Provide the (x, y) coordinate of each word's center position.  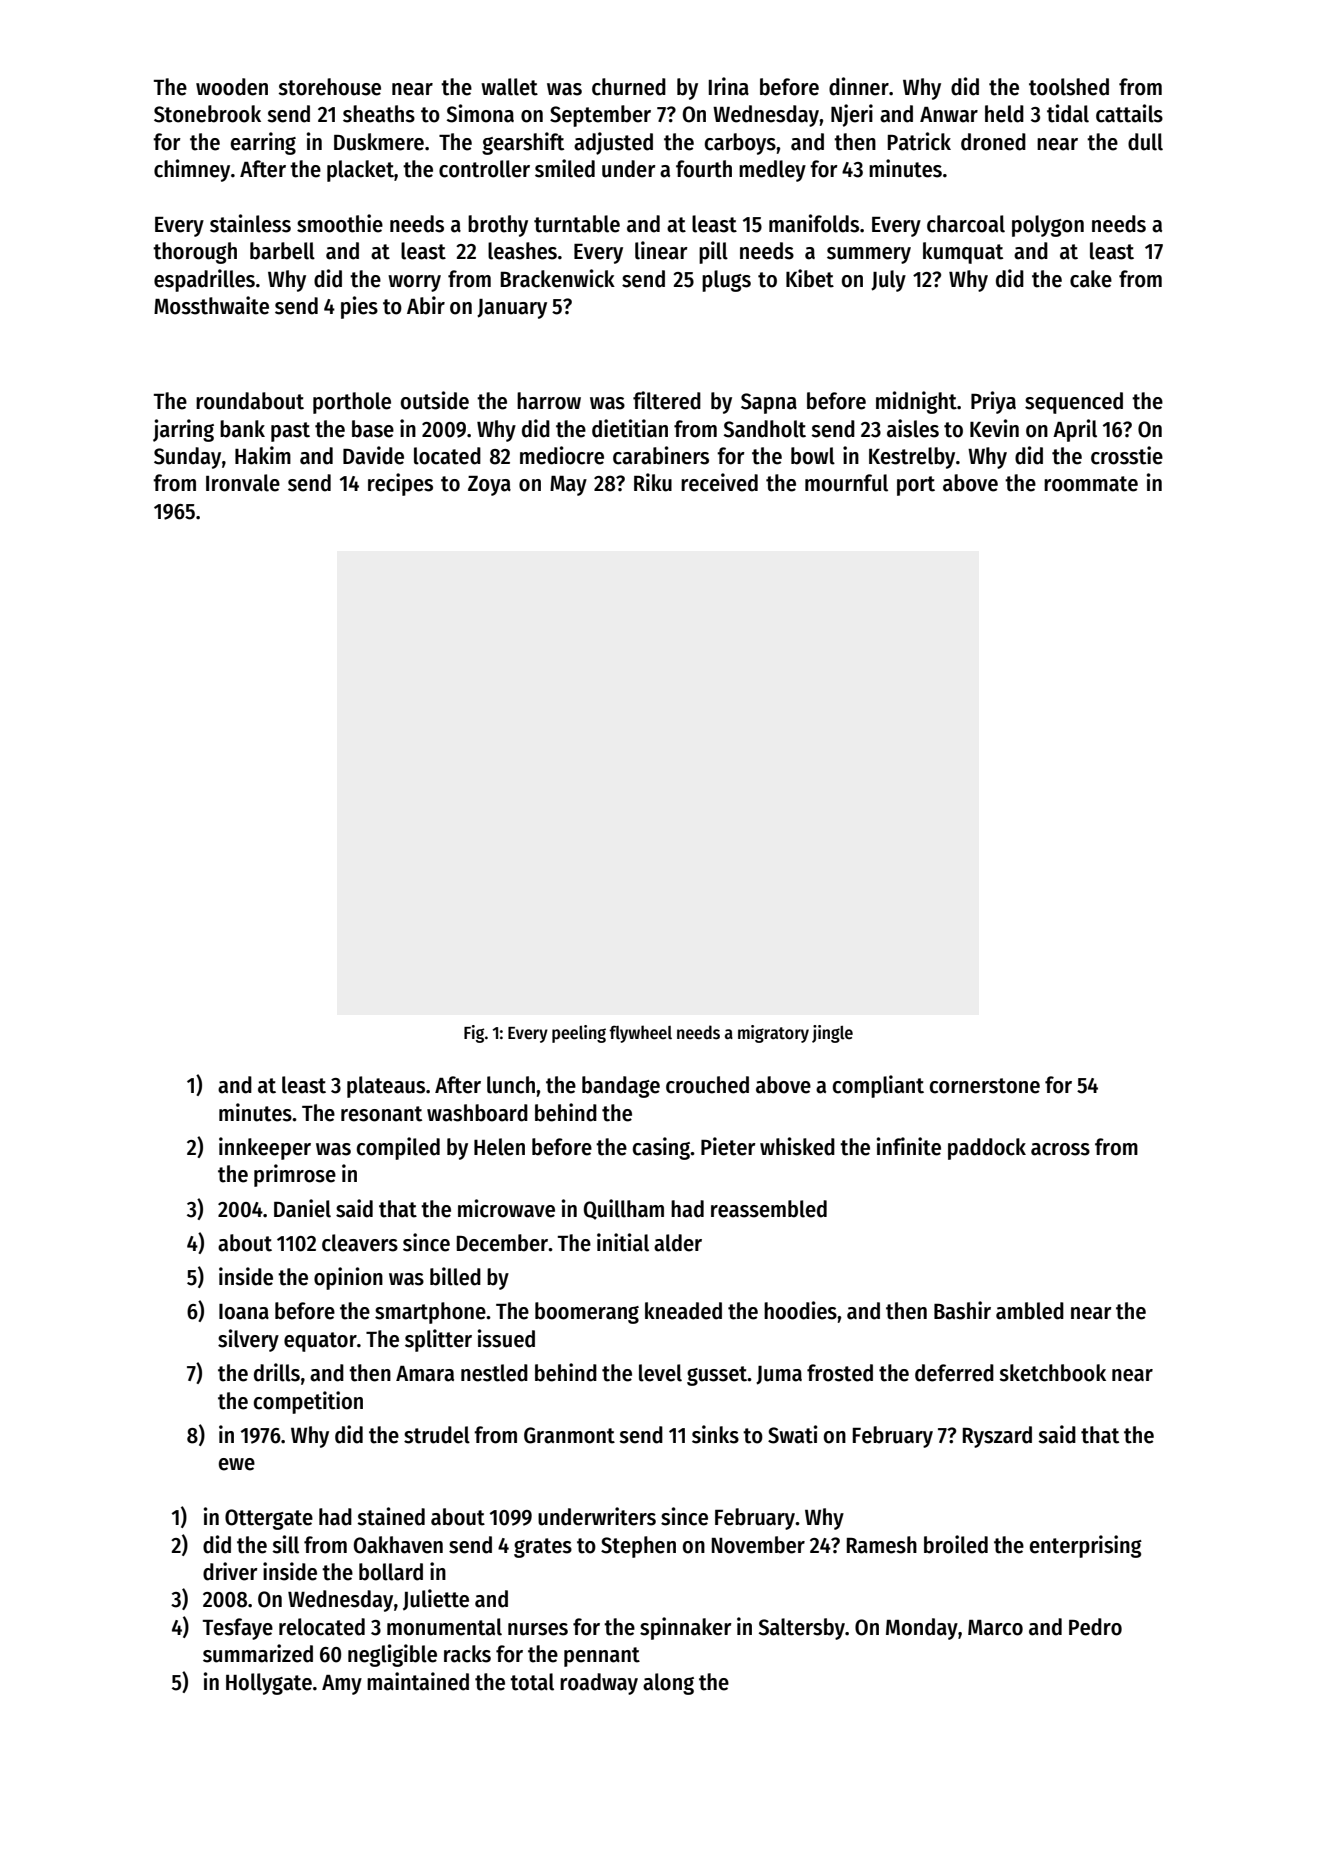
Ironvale (243, 483)
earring (263, 143)
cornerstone (985, 1086)
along (668, 1684)
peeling (579, 1034)
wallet (509, 87)
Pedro (1095, 1627)
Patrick (919, 141)
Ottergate (269, 1519)
